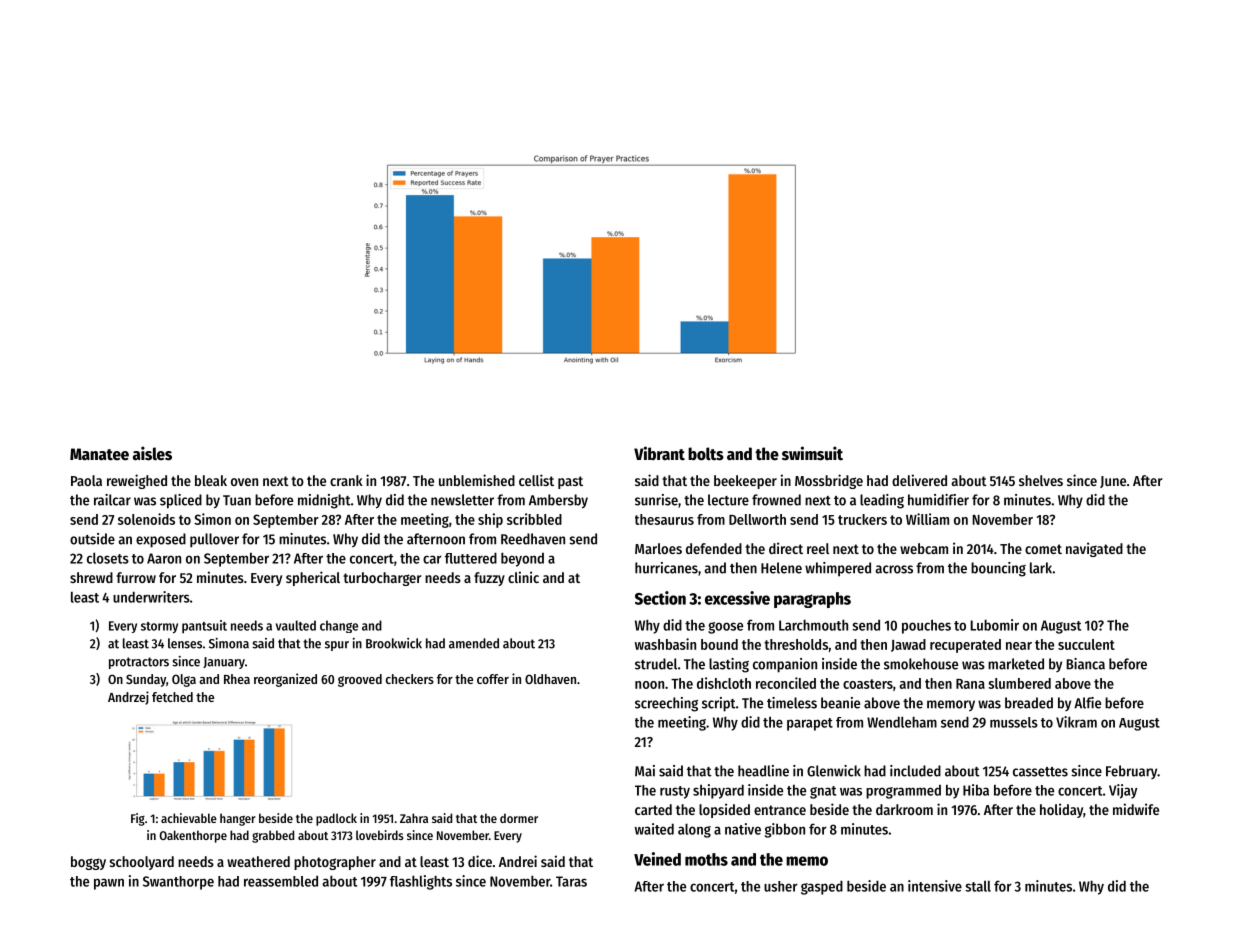 This screenshot has width=1233, height=952. Describe the element at coordinates (462, 500) in the screenshot. I see `newsletter` at that location.
